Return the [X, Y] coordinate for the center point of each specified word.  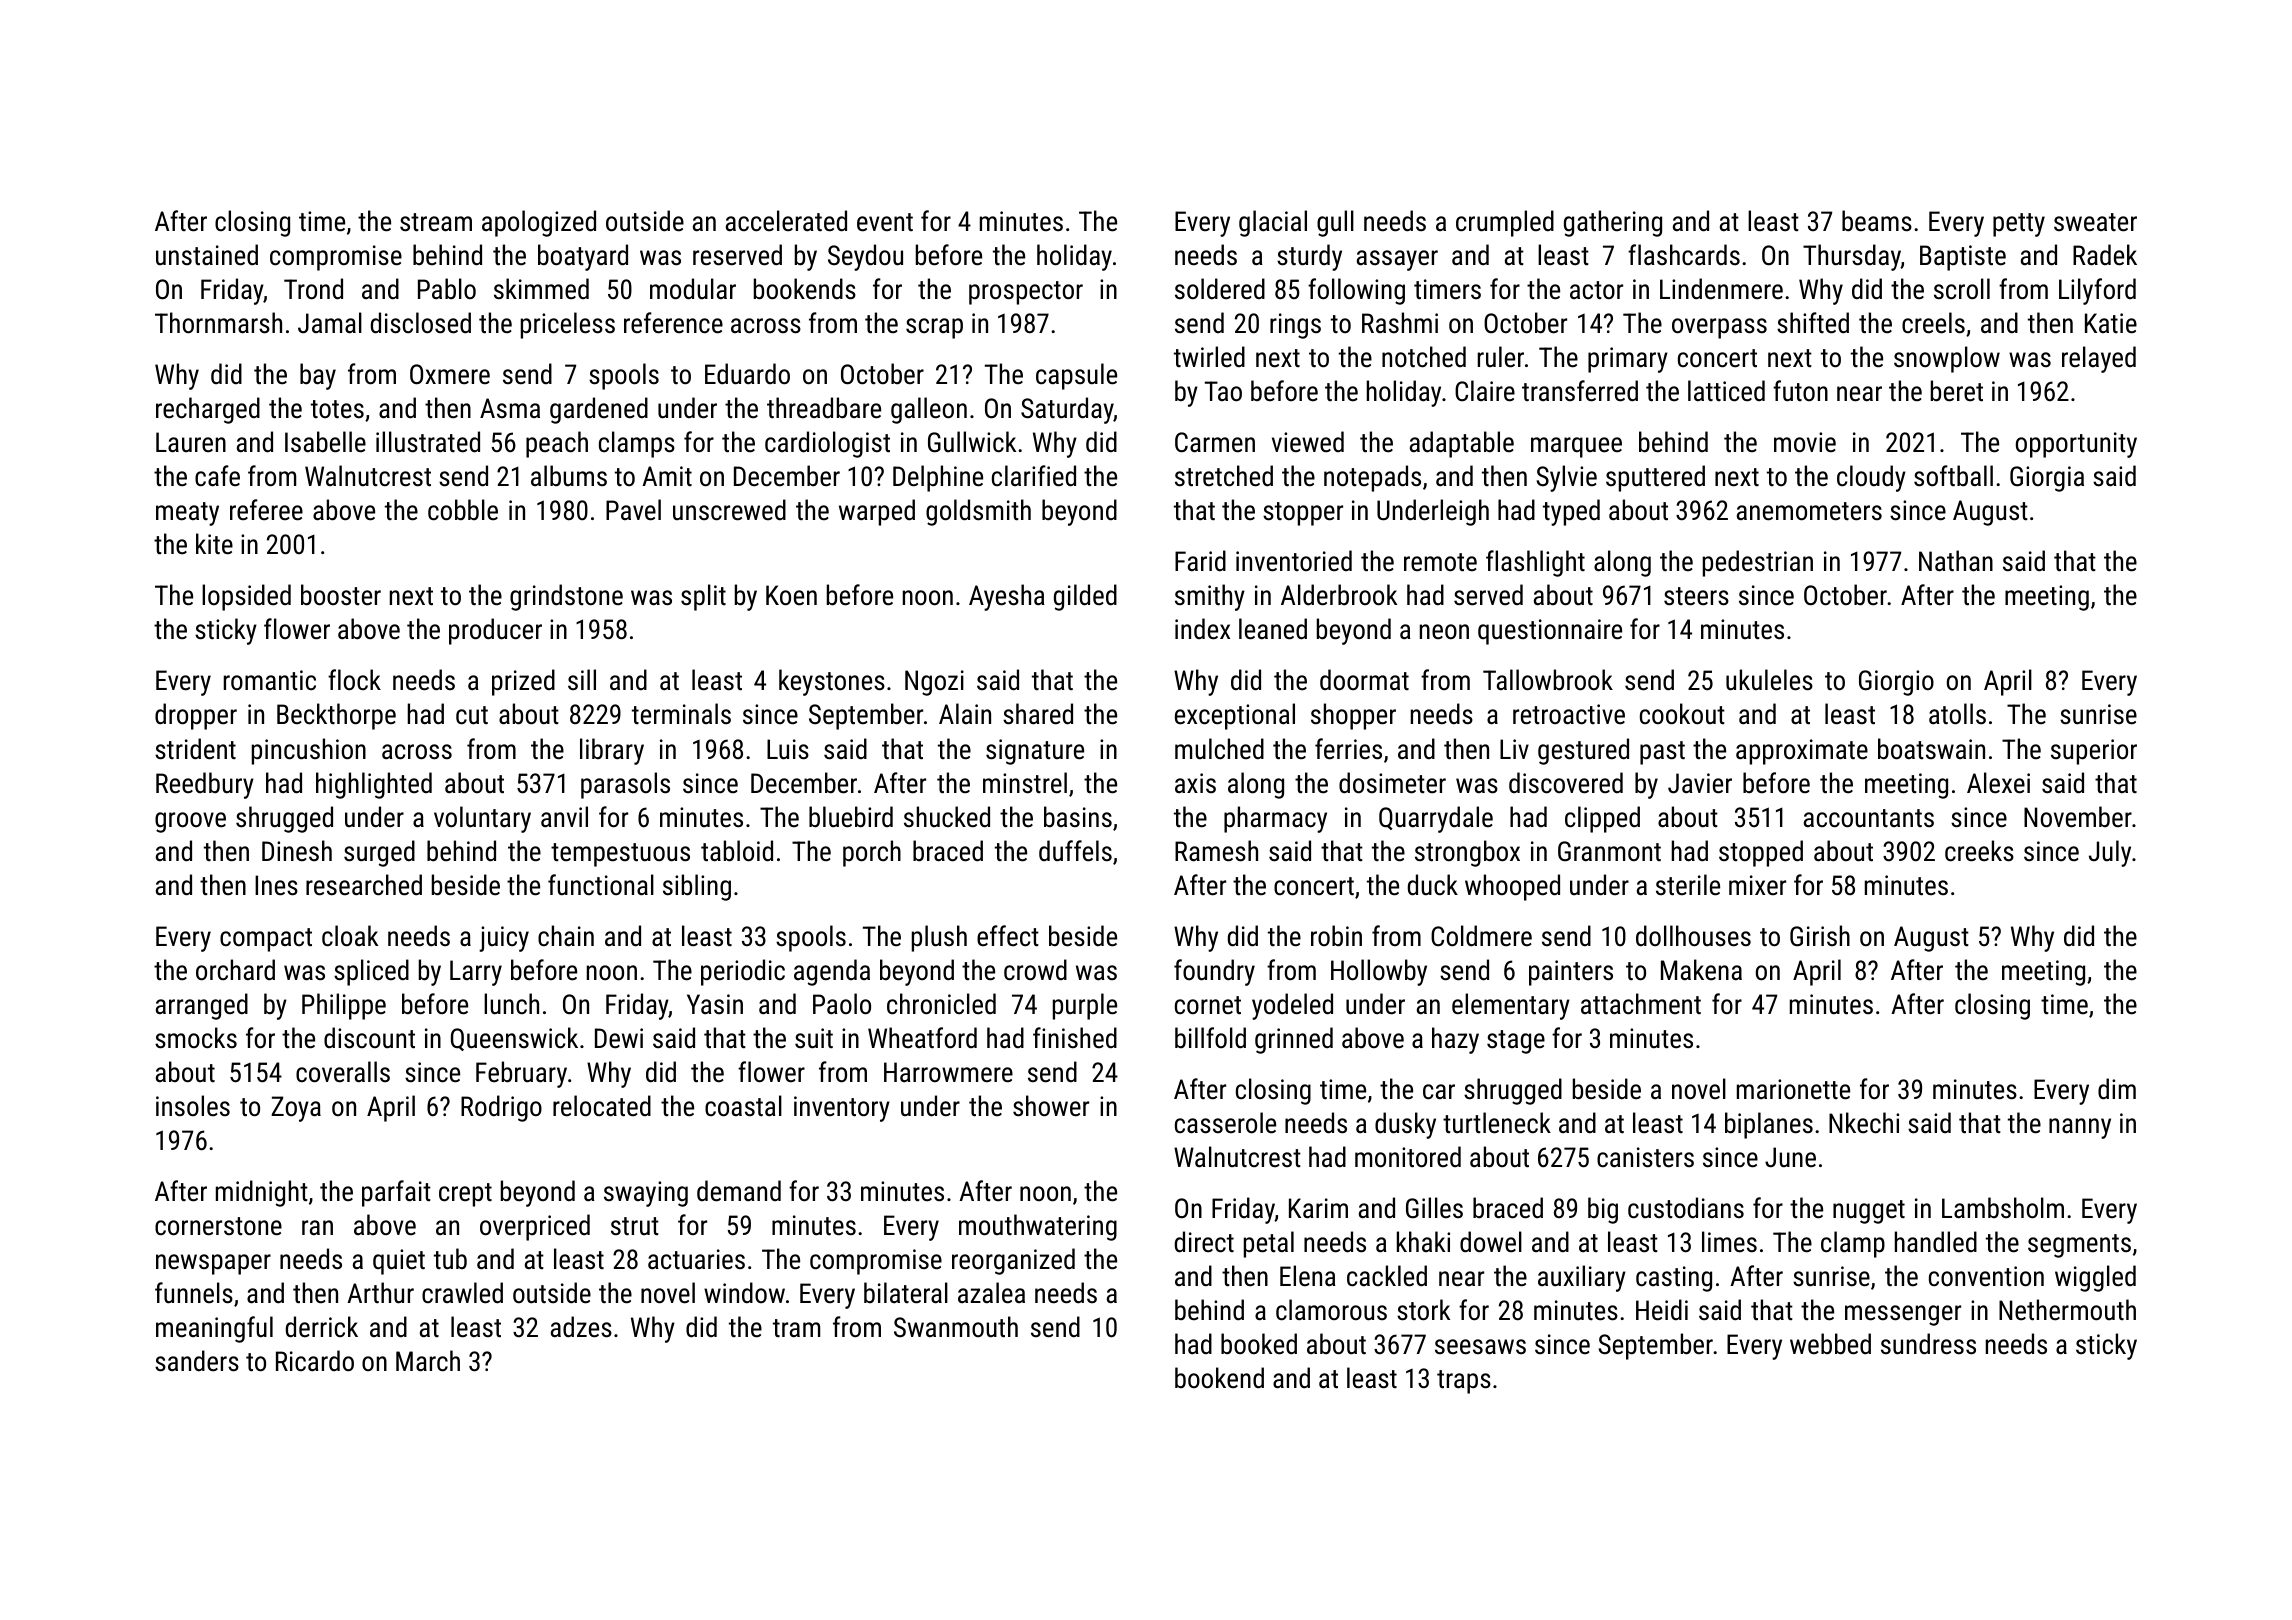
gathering [1613, 223]
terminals [681, 714]
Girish [1820, 936]
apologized [539, 223]
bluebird [851, 817]
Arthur [380, 1293]
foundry [1214, 972]
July [2110, 853]
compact [266, 940]
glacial [1273, 223]
